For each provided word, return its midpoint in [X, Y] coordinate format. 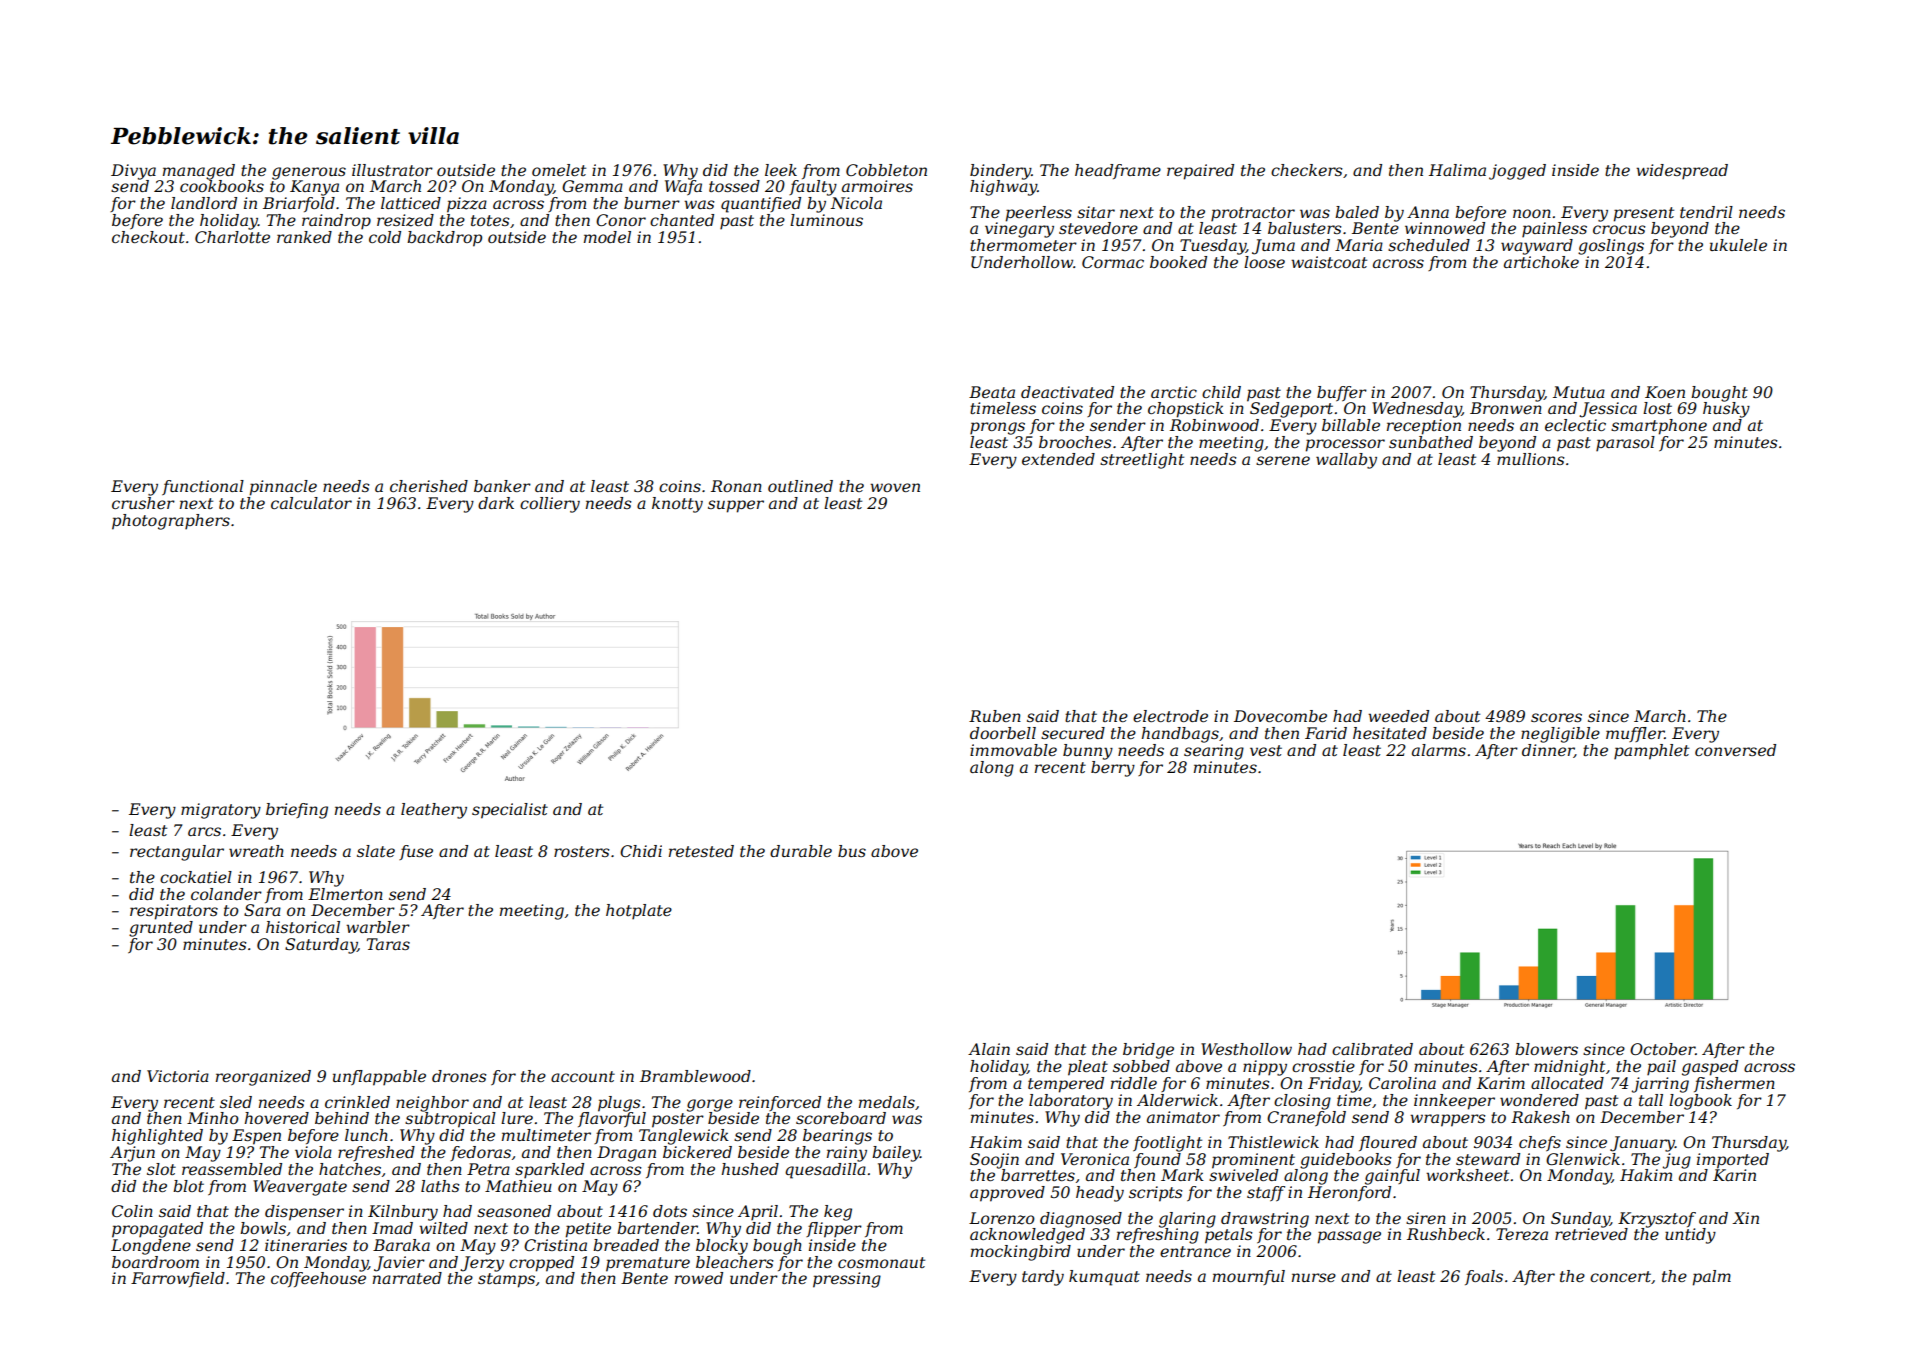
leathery [434, 811]
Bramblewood [695, 1076]
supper [736, 506]
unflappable [379, 1078]
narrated [407, 1278]
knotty [677, 505]
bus [852, 851]
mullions [1531, 459]
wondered [1539, 1100]
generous [309, 173]
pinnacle [283, 488]
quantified [761, 205]
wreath [256, 851]
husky [1726, 410]
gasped [1710, 1068]
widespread [1682, 172]
